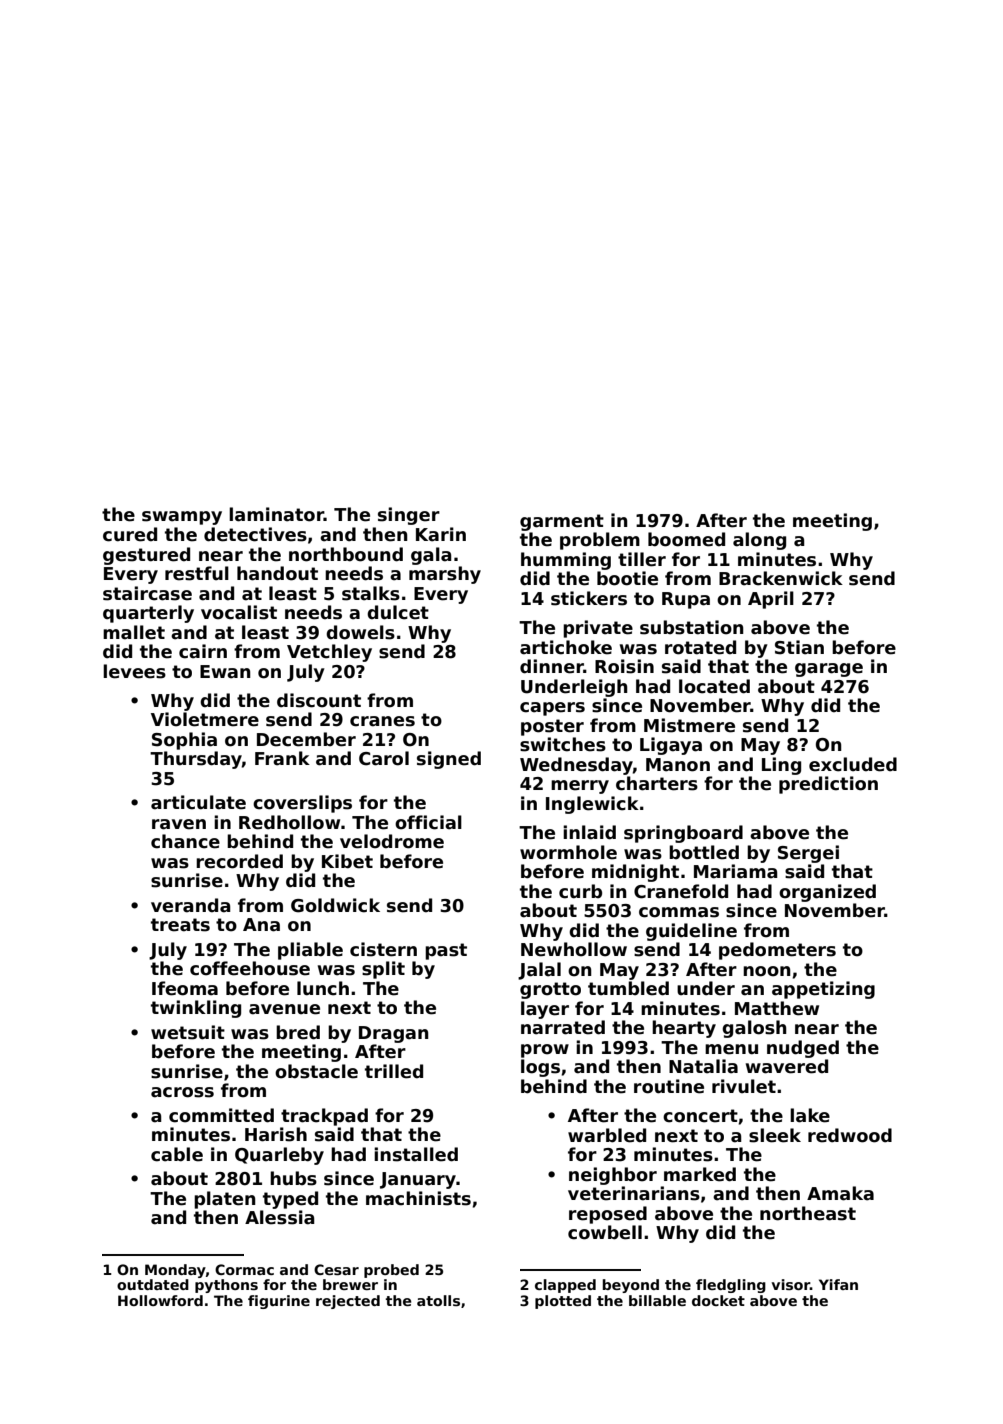 Image resolution: width=1003 pixels, height=1424 pixels. Describe the element at coordinates (438, 1300) in the image. I see `atolls` at that location.
